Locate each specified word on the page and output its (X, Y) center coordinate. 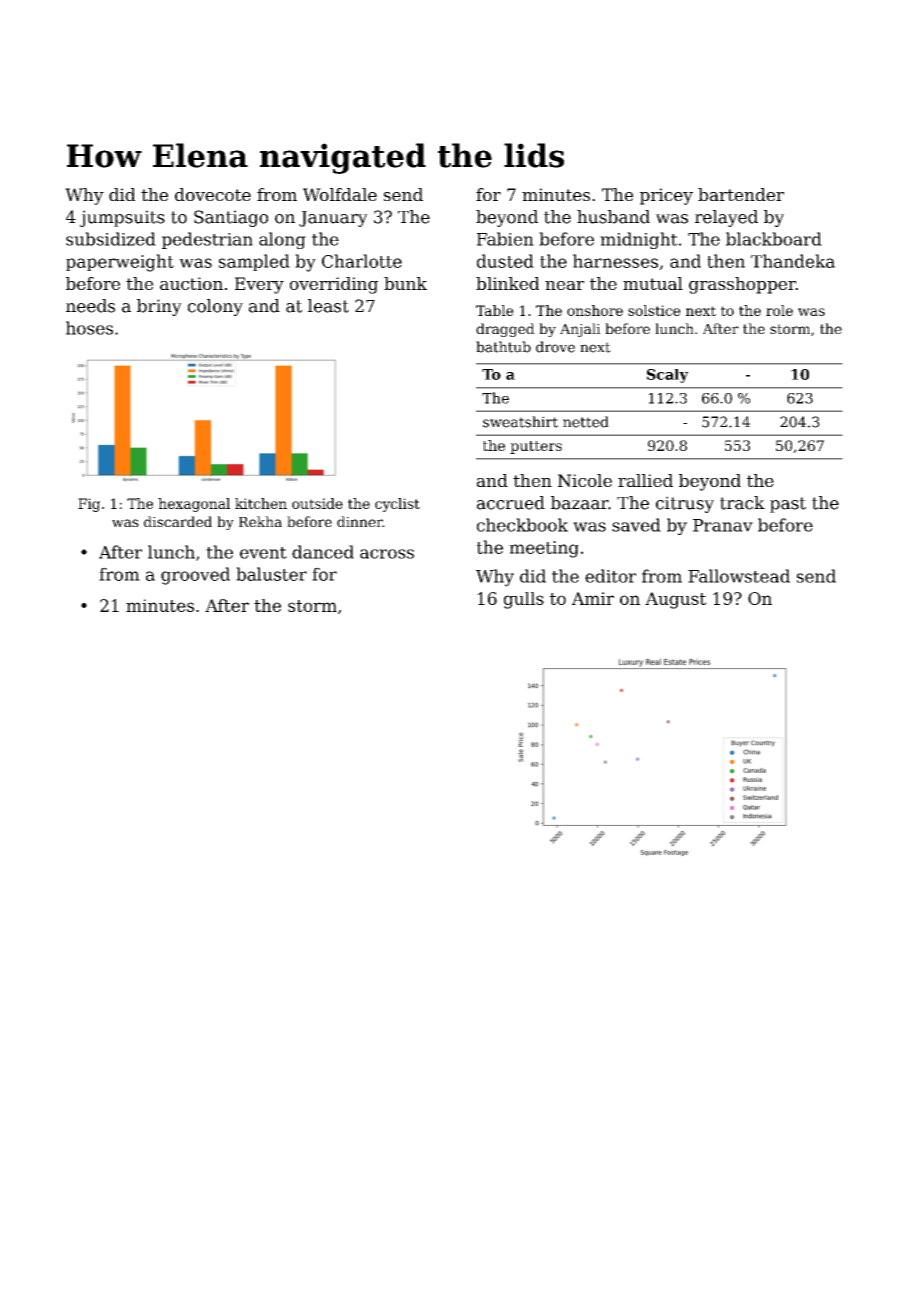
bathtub (503, 347)
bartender (741, 194)
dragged (505, 330)
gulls (524, 600)
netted (586, 422)
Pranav (723, 525)
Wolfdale (340, 194)
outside (317, 503)
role (779, 310)
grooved (195, 576)
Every (259, 285)
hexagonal (194, 505)
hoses (89, 328)
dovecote (213, 194)
